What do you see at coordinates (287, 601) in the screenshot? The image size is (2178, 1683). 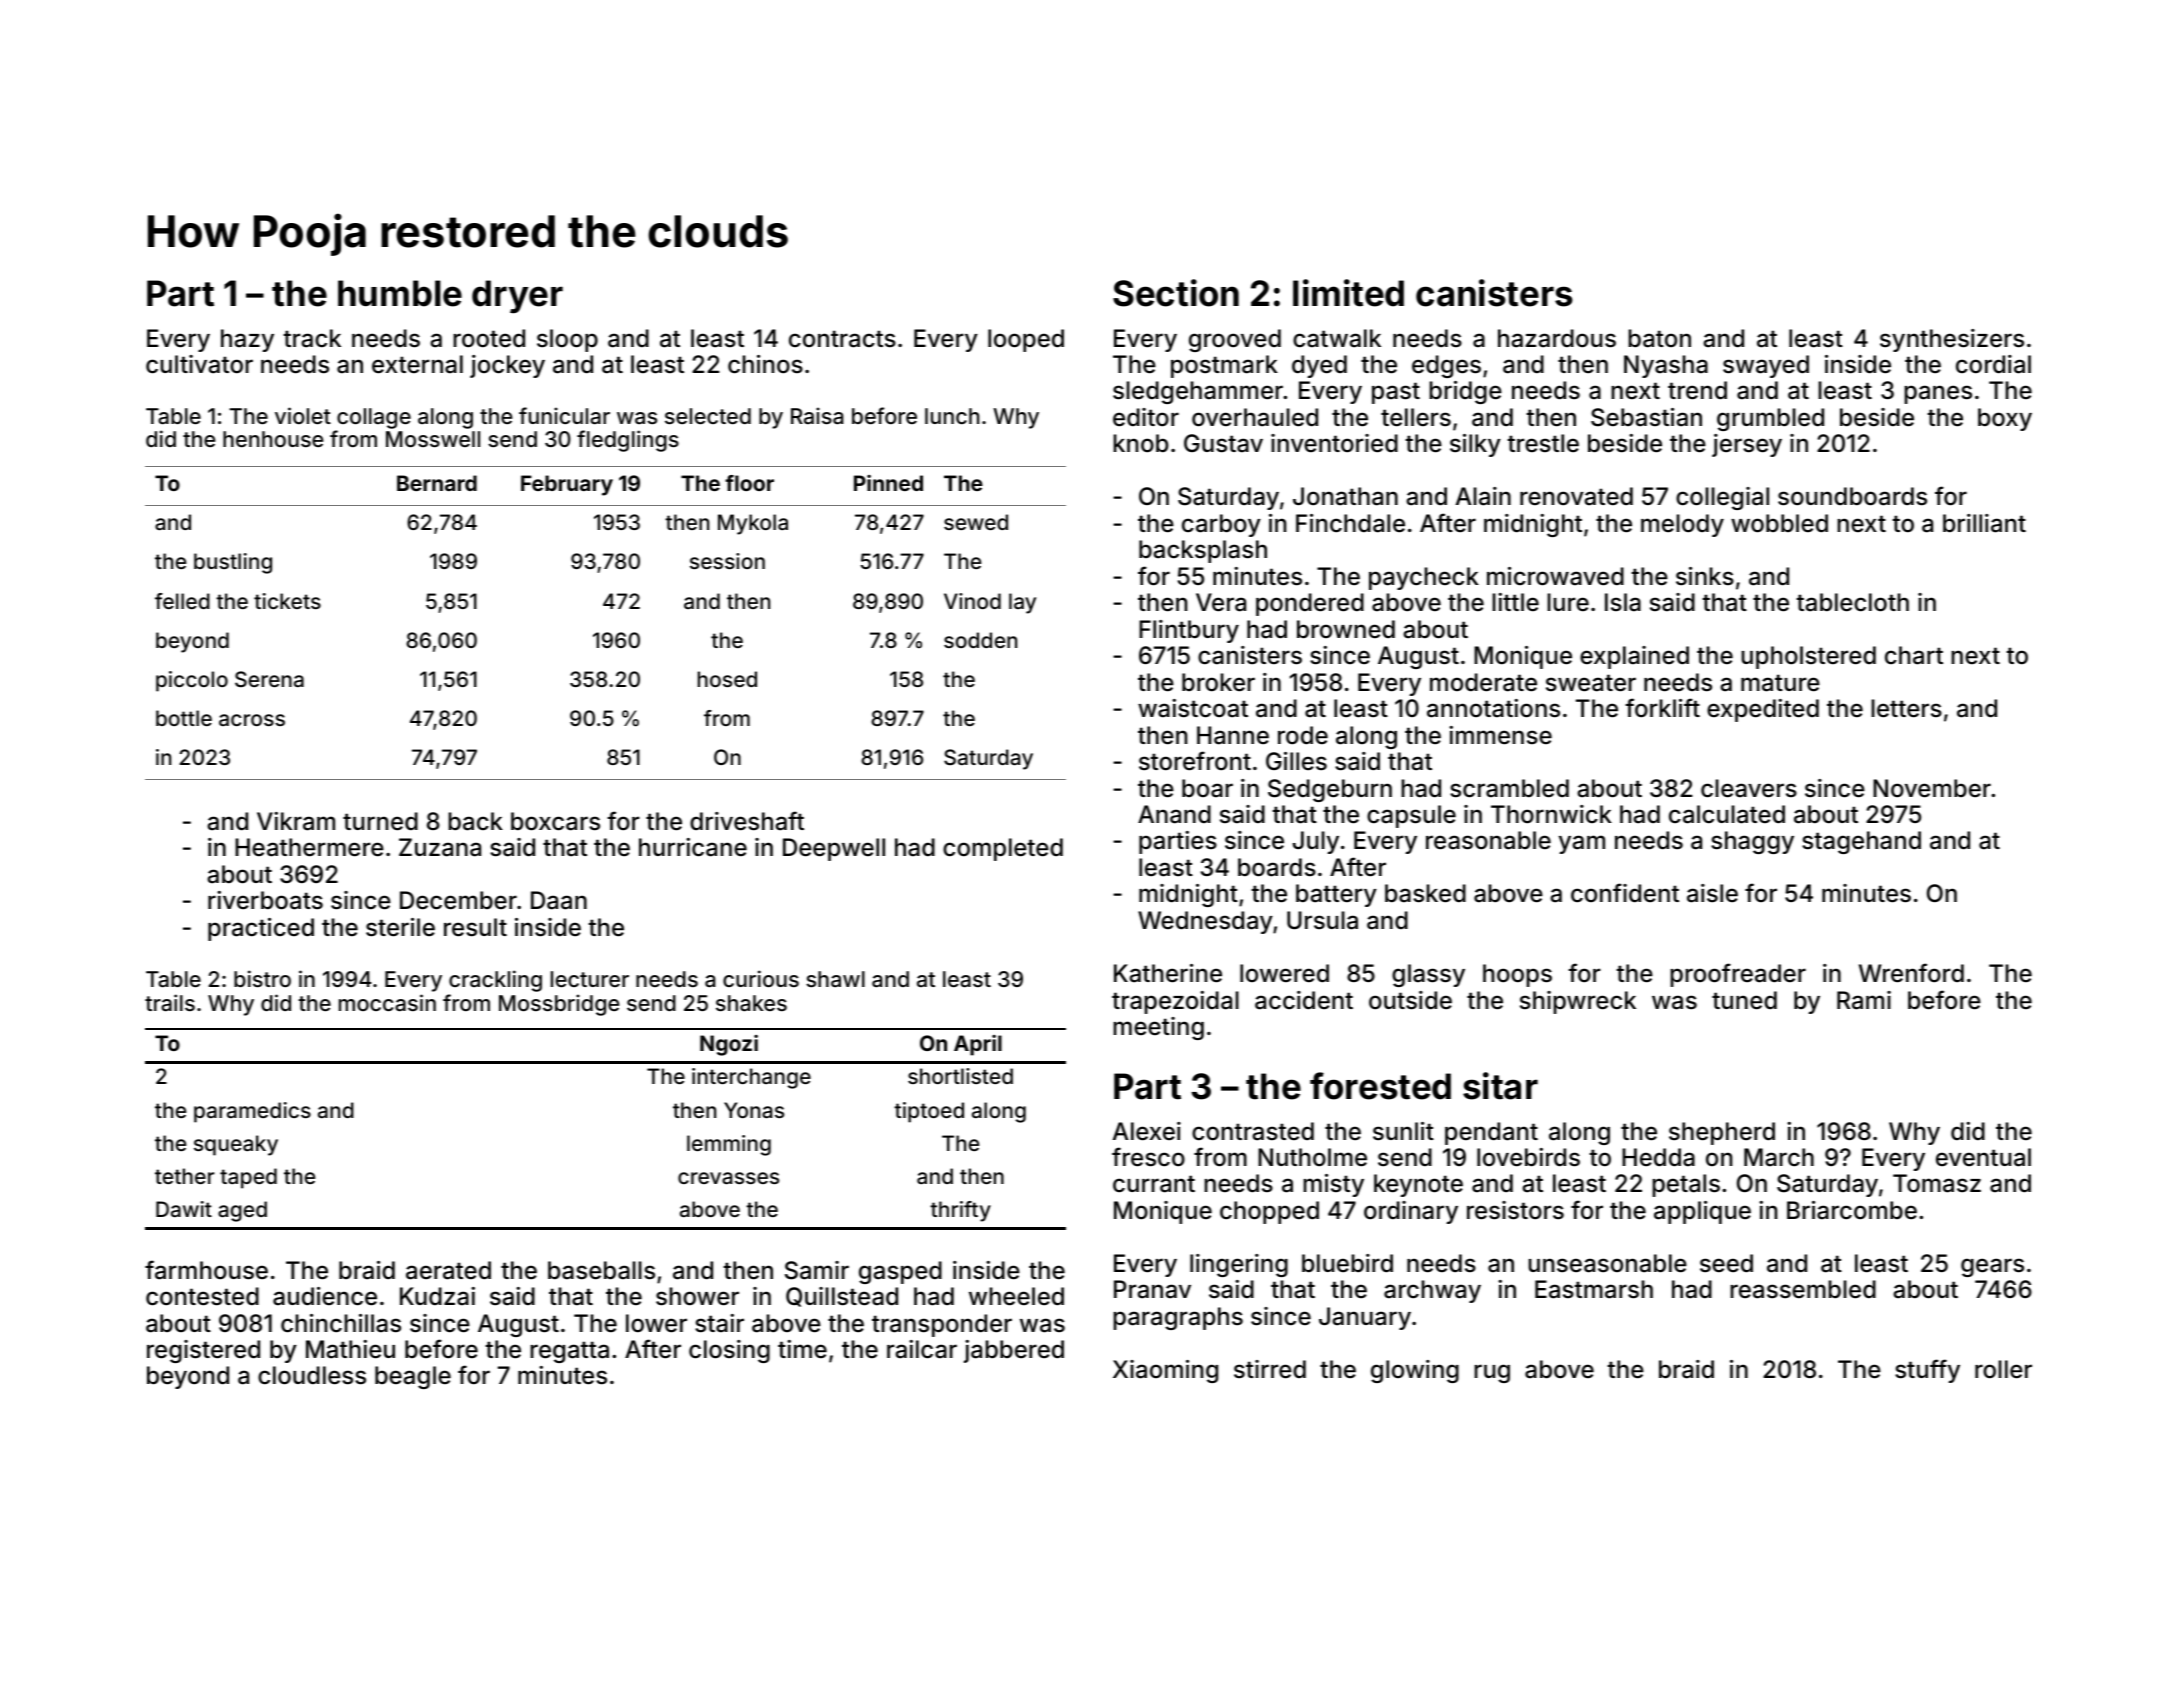 I see `tickets` at bounding box center [287, 601].
